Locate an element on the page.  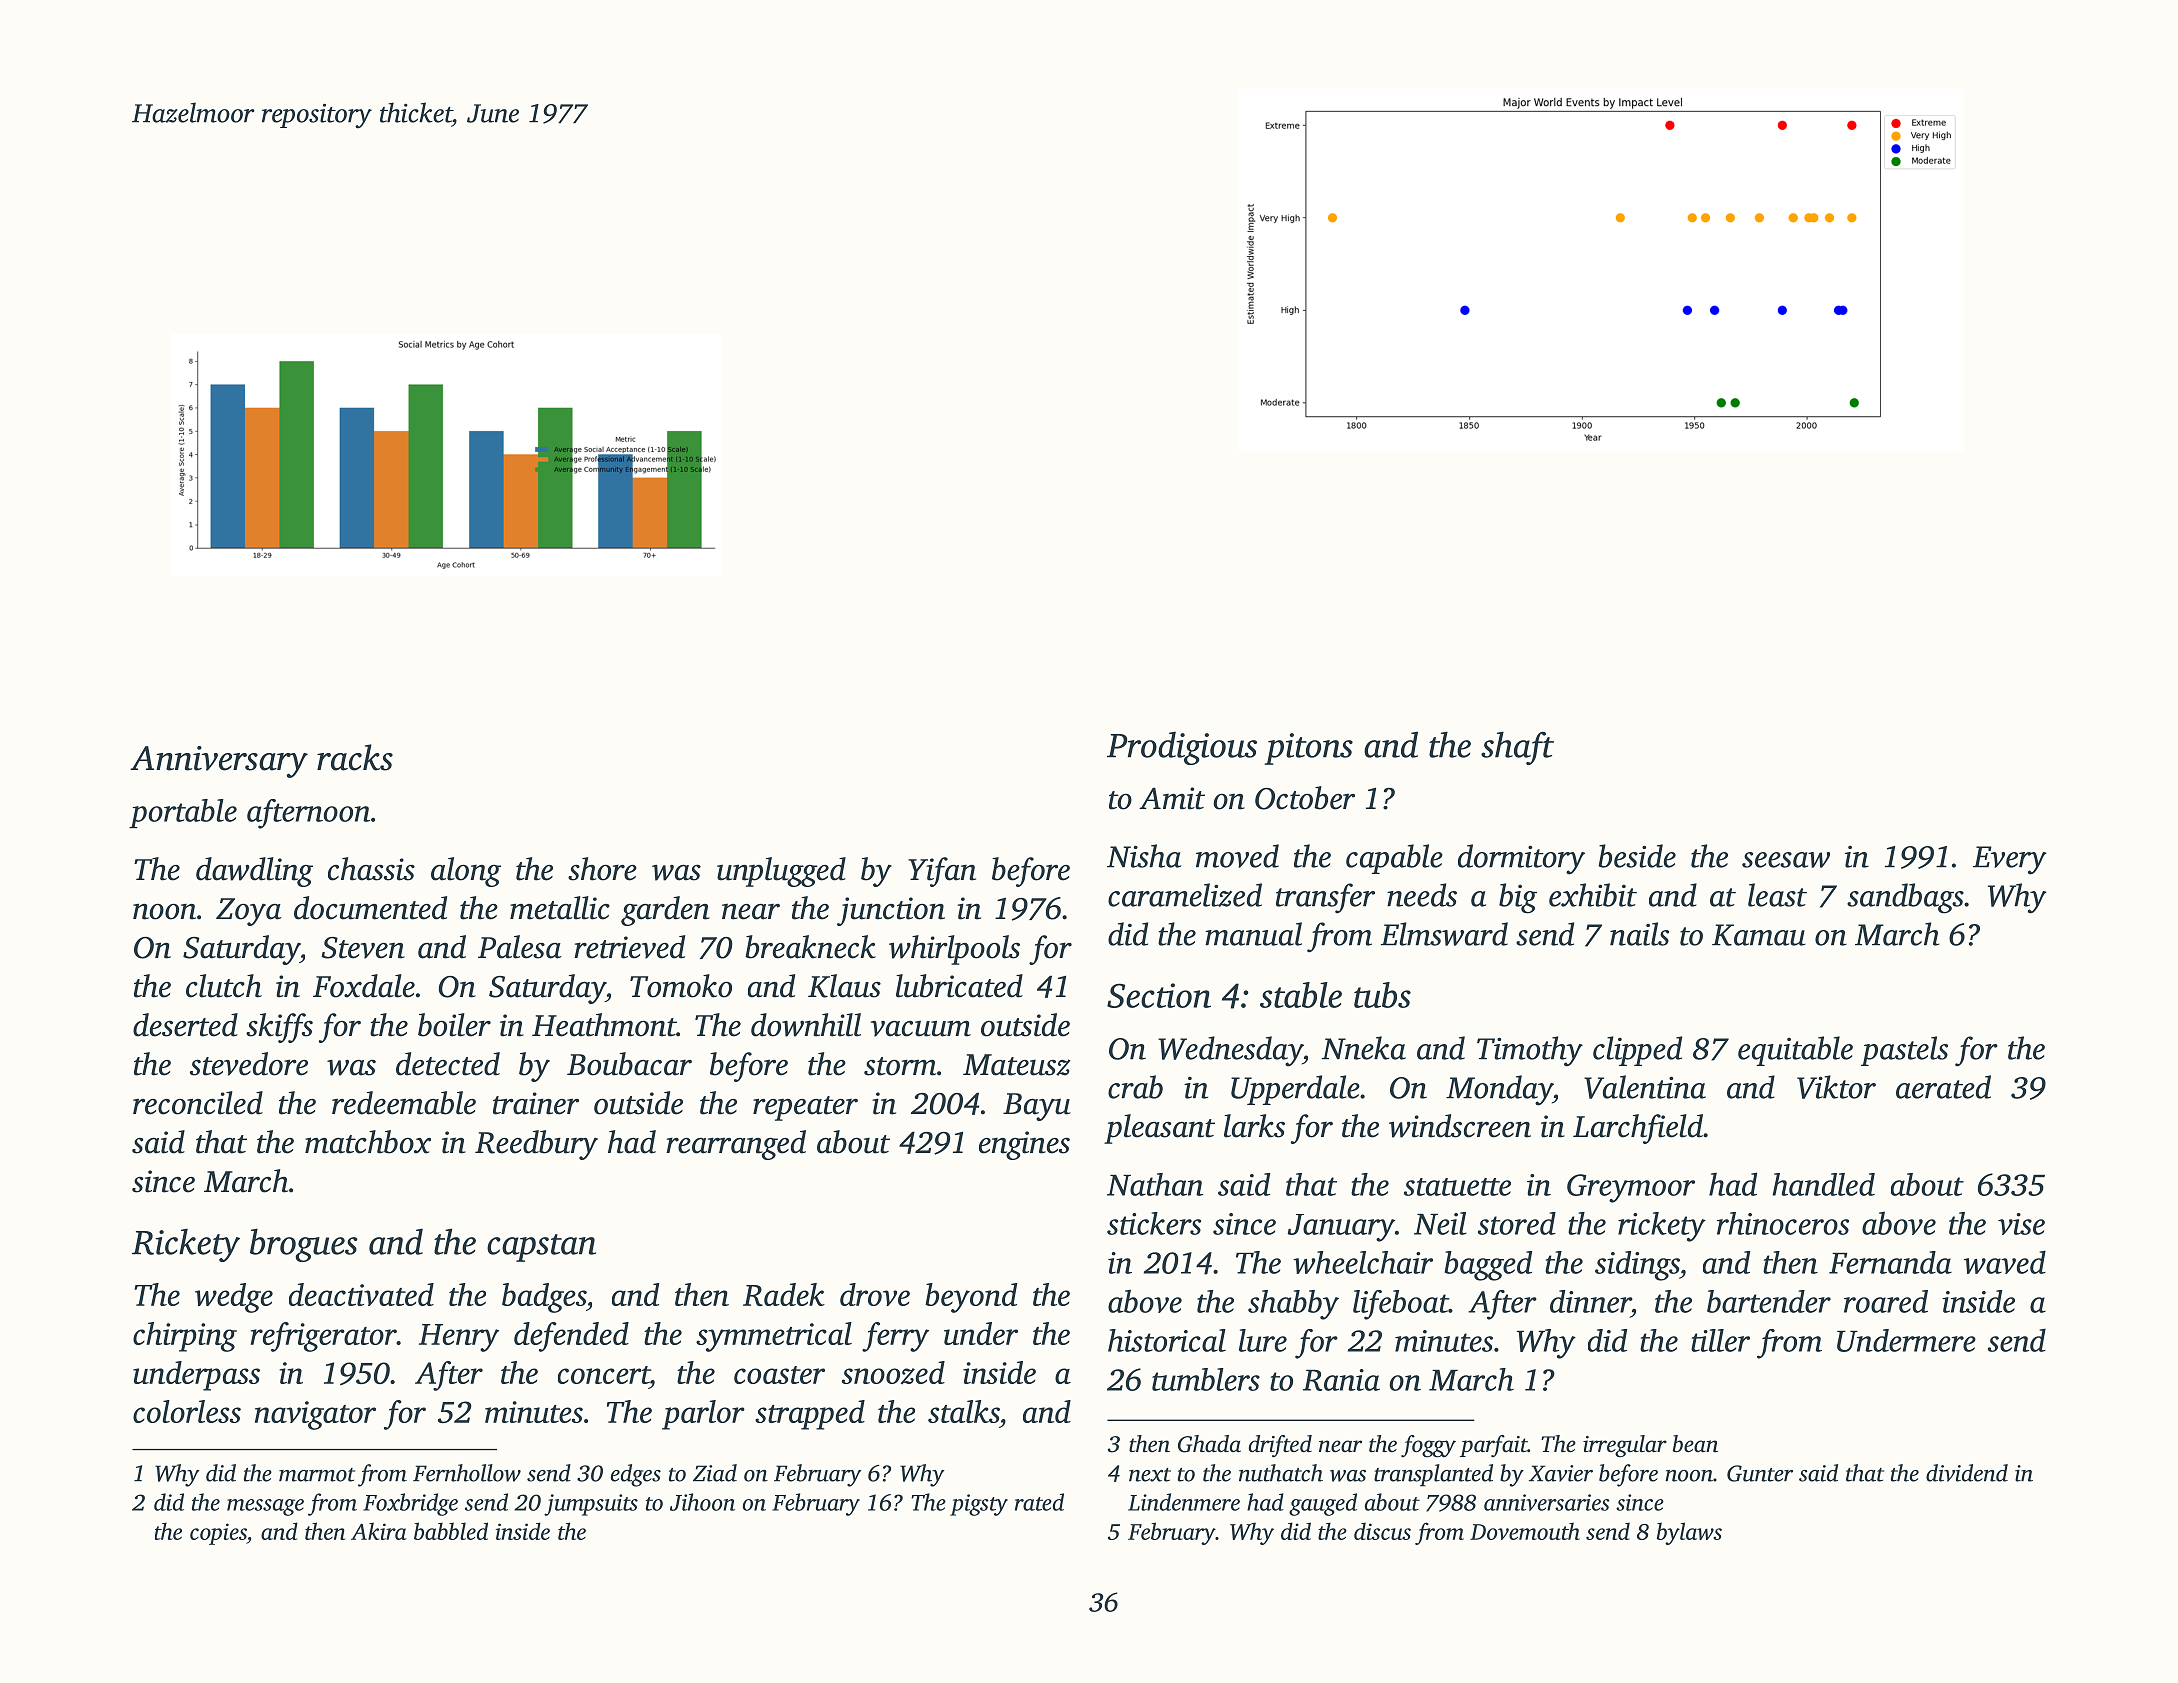
refrigerator is located at coordinates (324, 1337).
